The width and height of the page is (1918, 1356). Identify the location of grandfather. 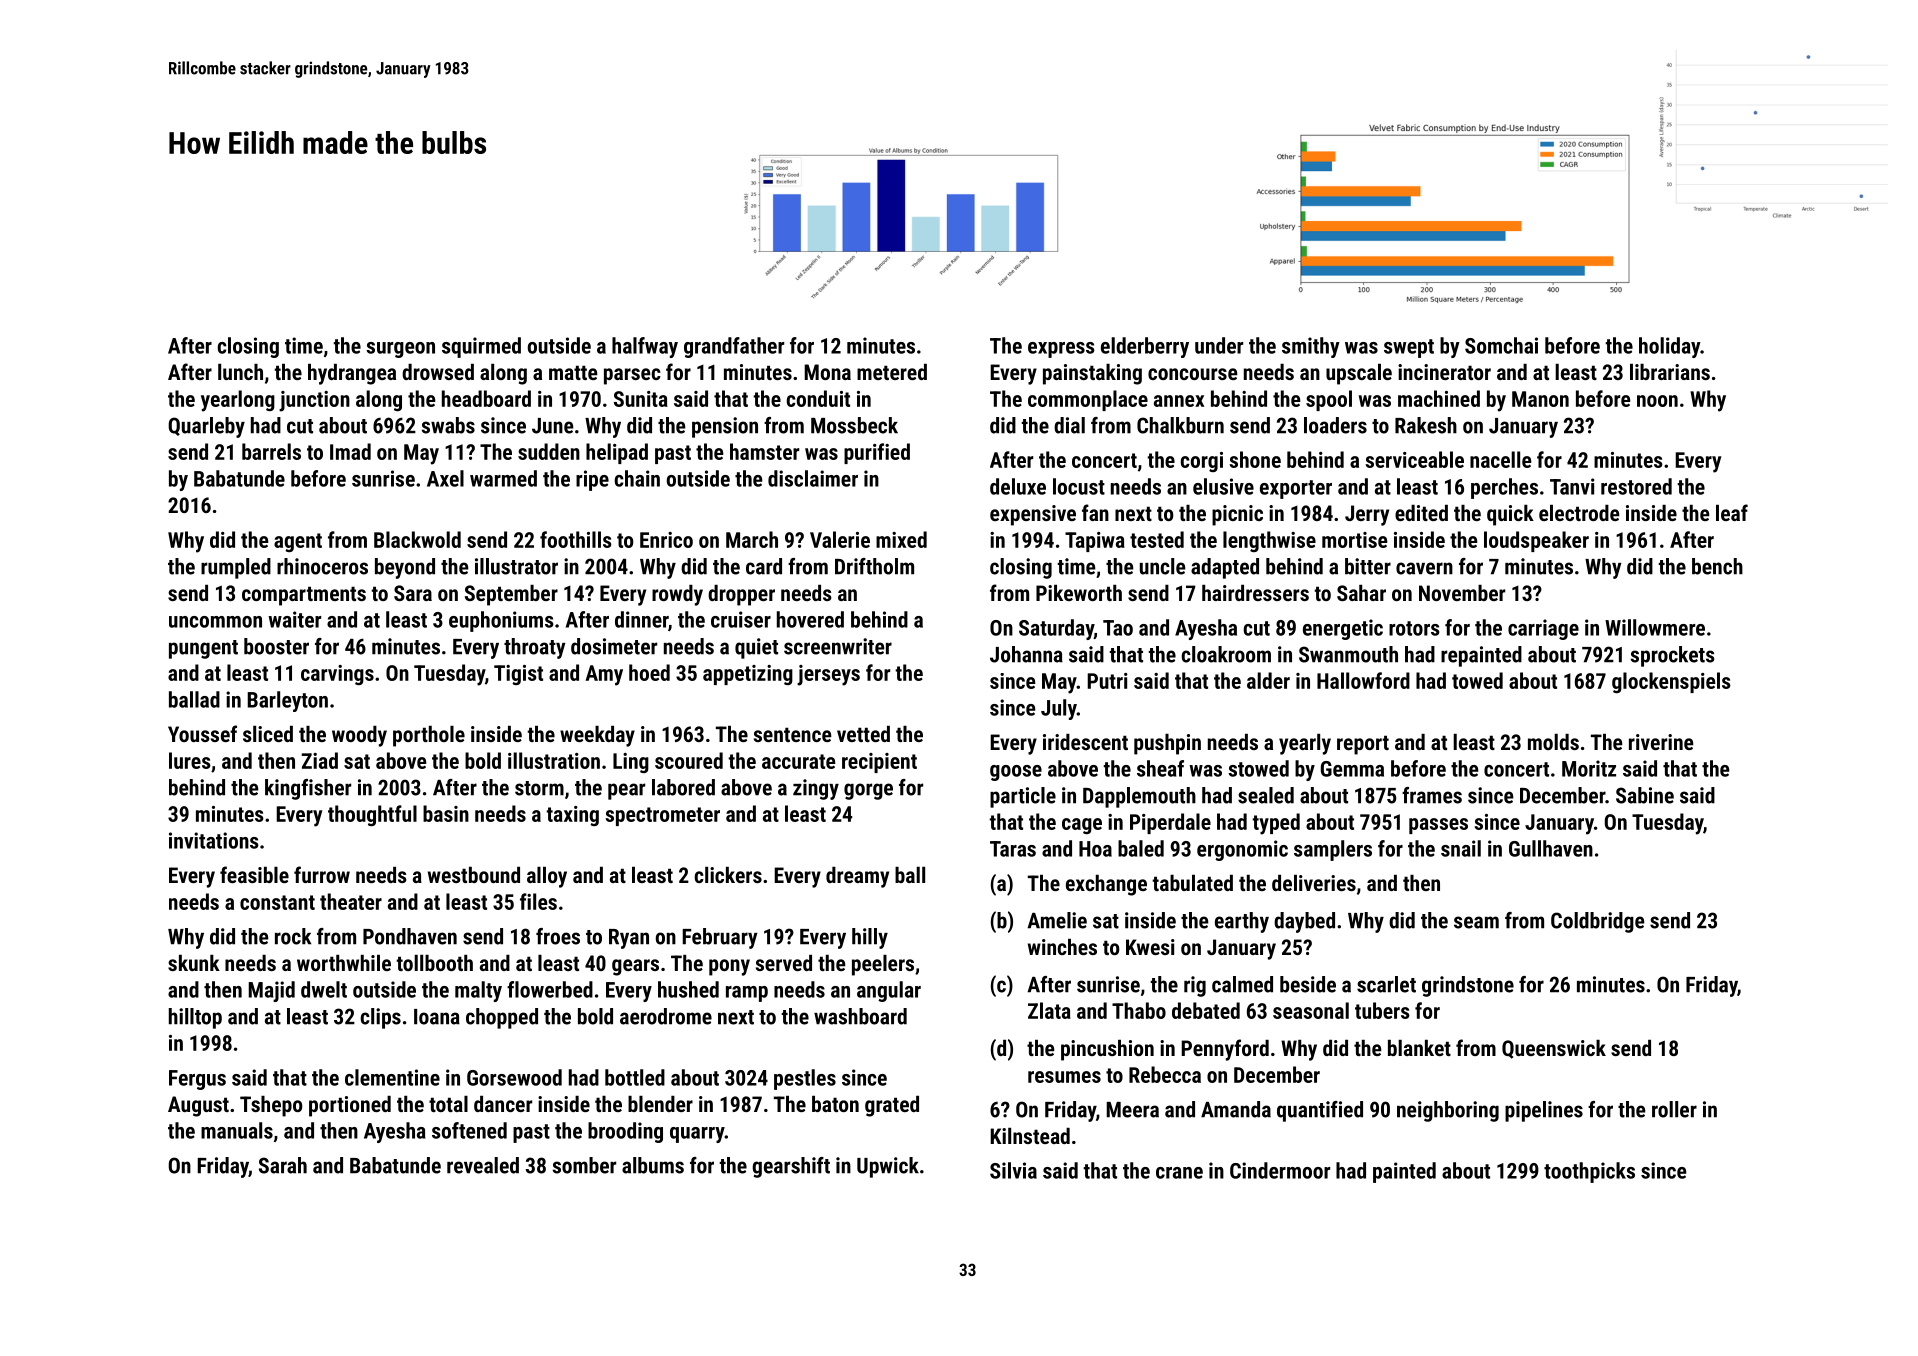
(734, 347).
